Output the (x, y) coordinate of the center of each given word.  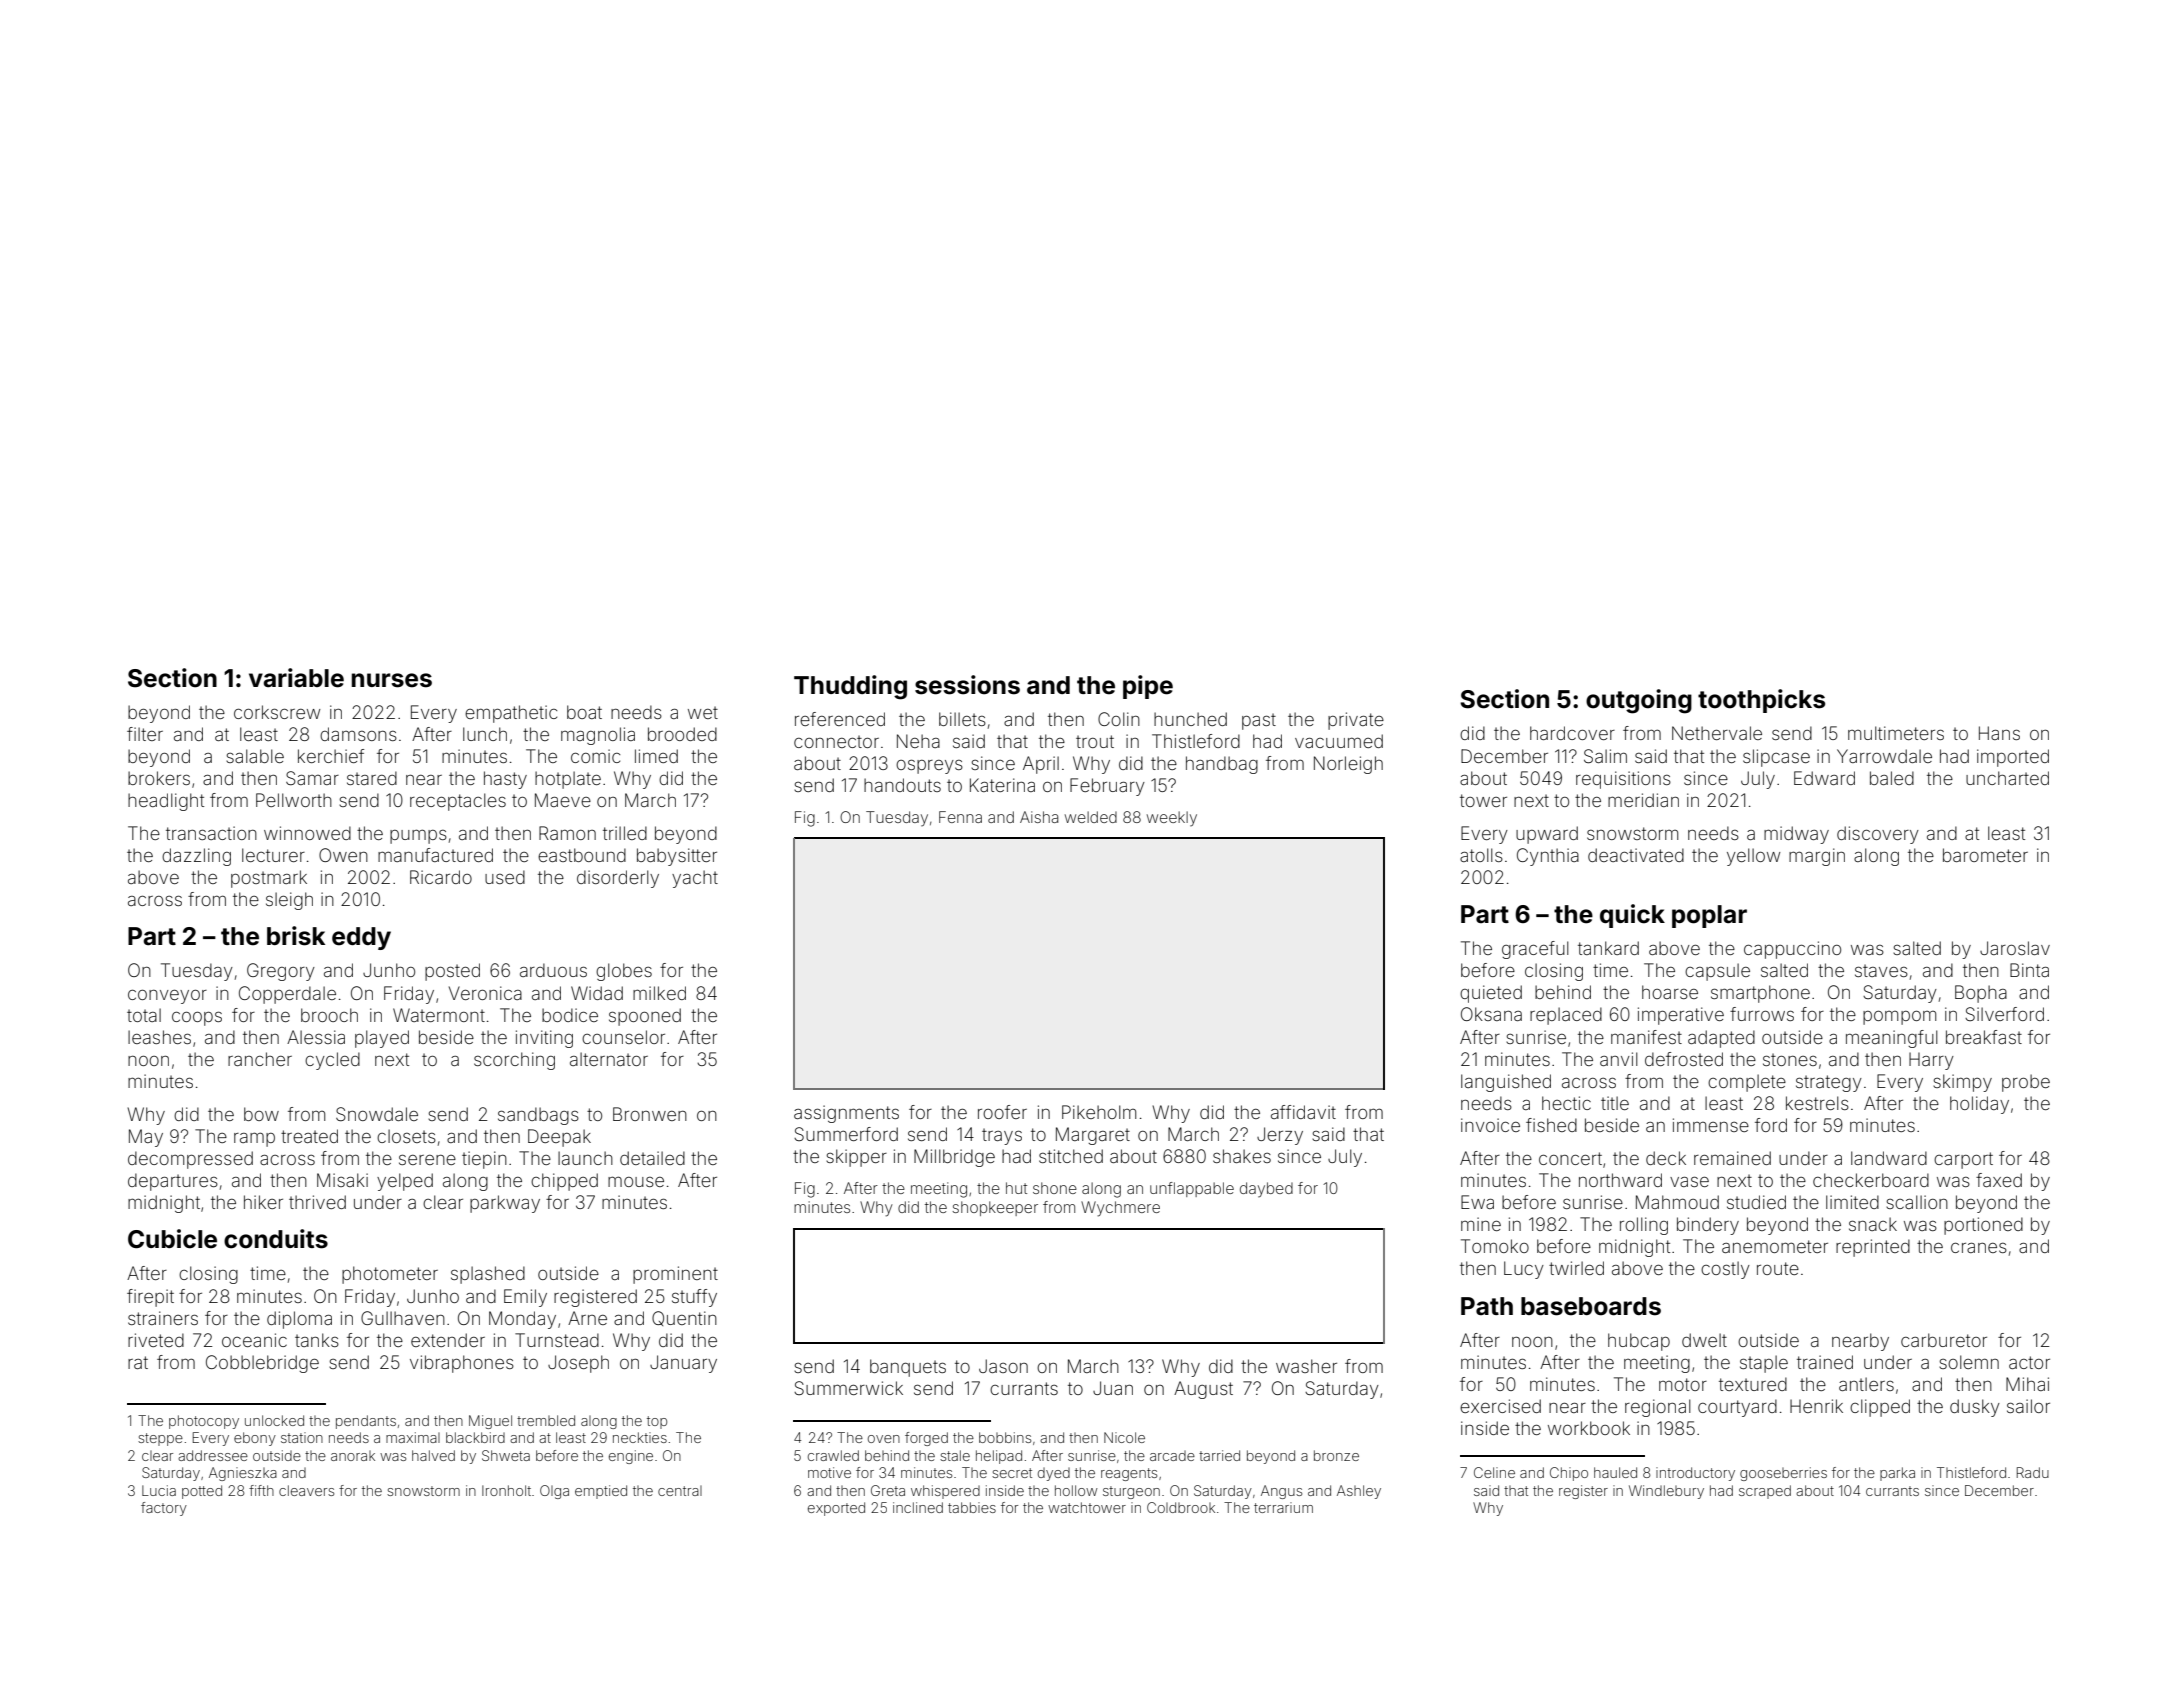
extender (448, 1340)
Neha (918, 741)
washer (1306, 1366)
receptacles (458, 802)
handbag (1222, 765)
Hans (1999, 733)
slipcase (1776, 758)
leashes (159, 1037)
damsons (358, 734)
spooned (645, 1017)
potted (202, 1492)
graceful (1535, 950)
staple (1764, 1364)
